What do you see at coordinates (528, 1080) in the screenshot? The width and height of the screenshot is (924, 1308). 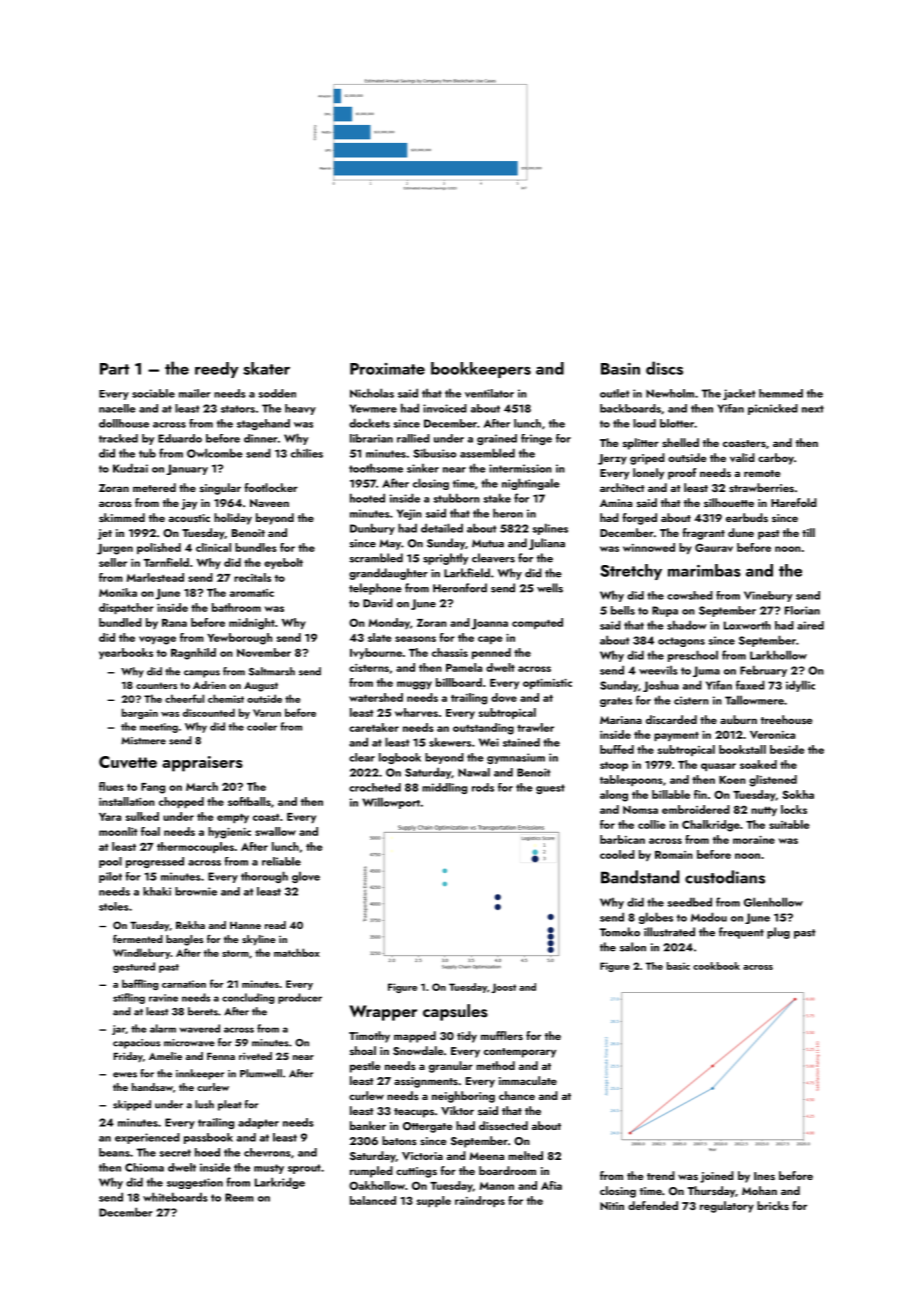 I see `immaculate` at bounding box center [528, 1080].
